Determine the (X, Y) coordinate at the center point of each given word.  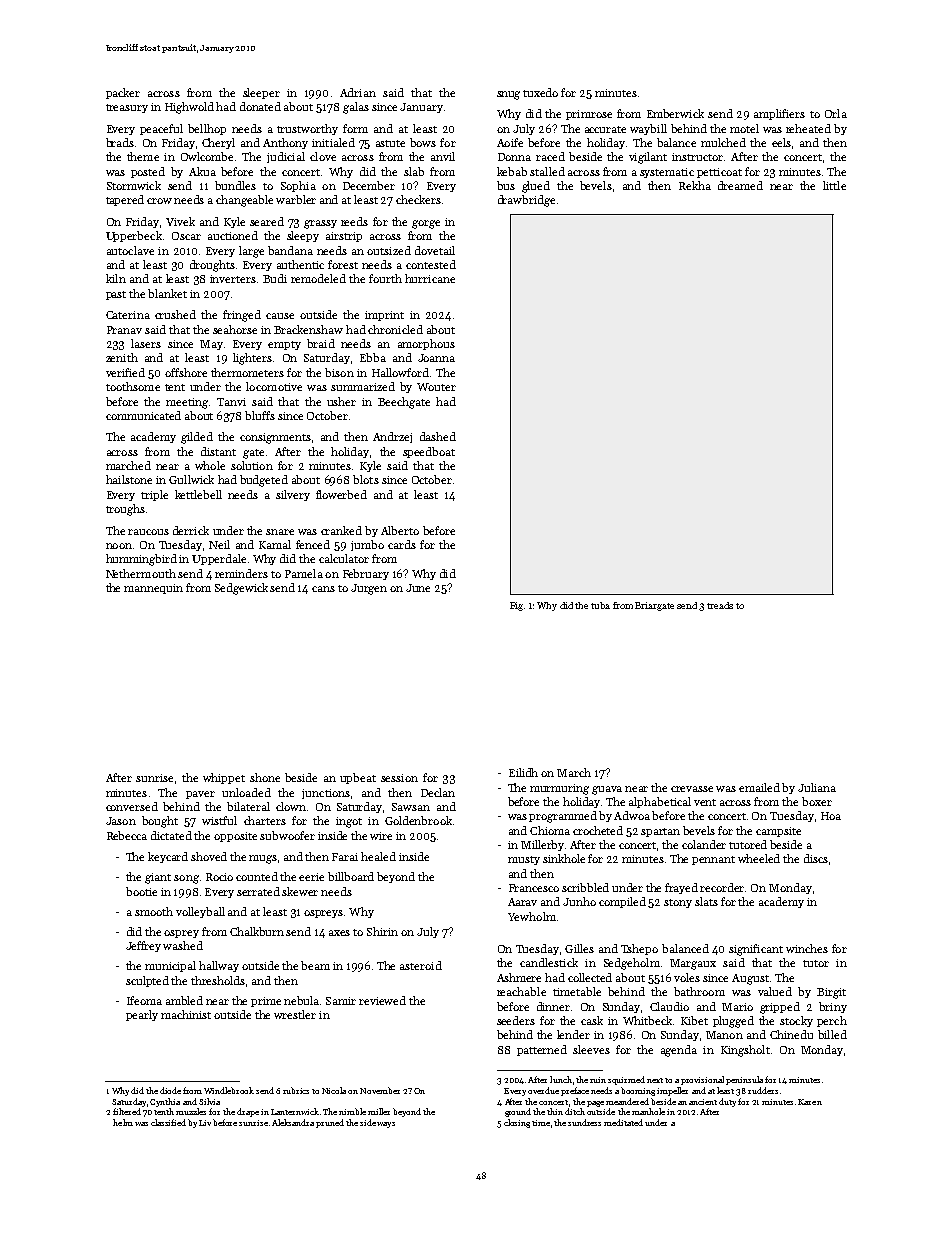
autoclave (130, 250)
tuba (600, 605)
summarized (363, 386)
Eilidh (523, 772)
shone (265, 777)
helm (123, 1122)
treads (720, 605)
